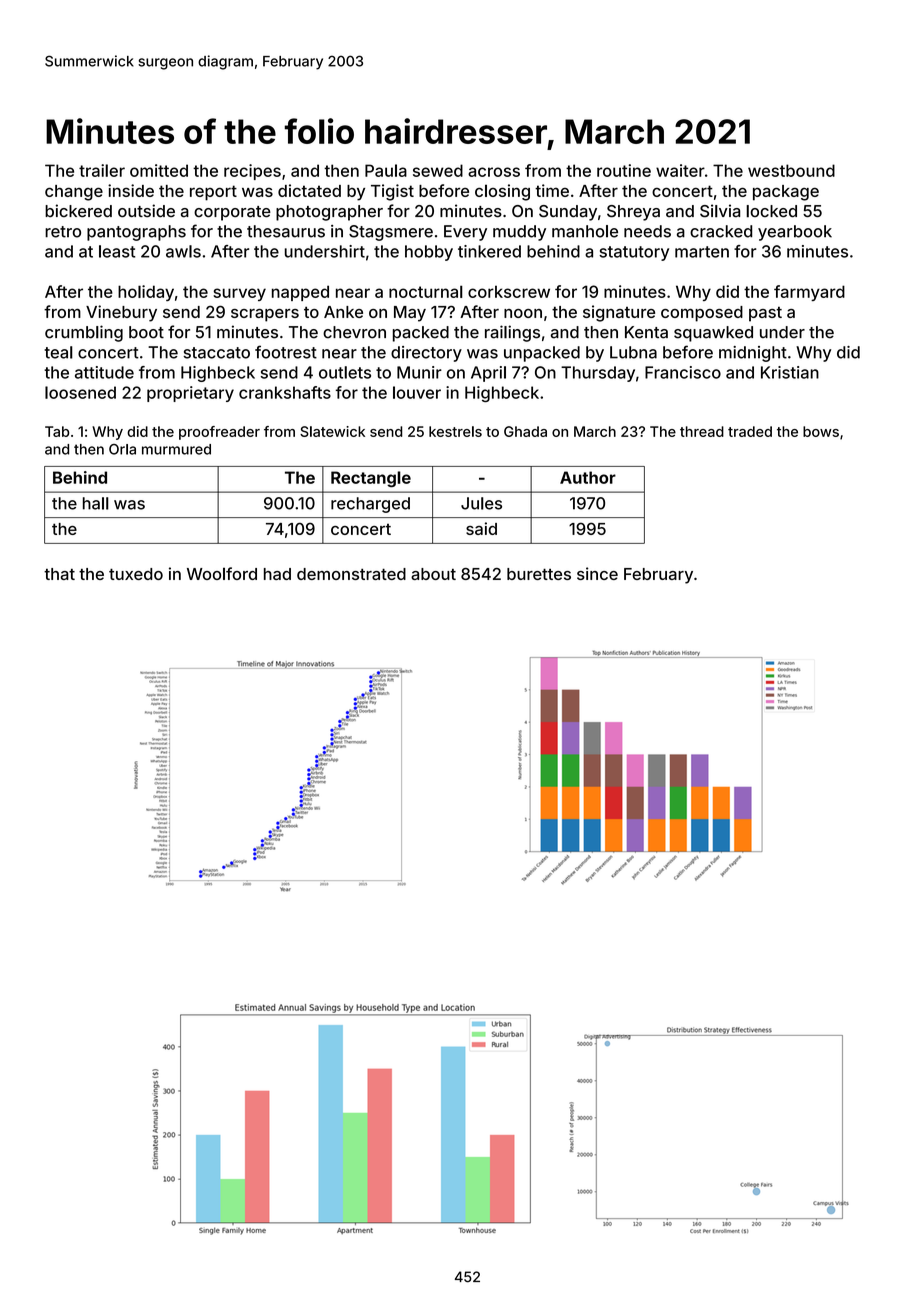  What do you see at coordinates (702, 431) in the document?
I see `thread` at bounding box center [702, 431].
